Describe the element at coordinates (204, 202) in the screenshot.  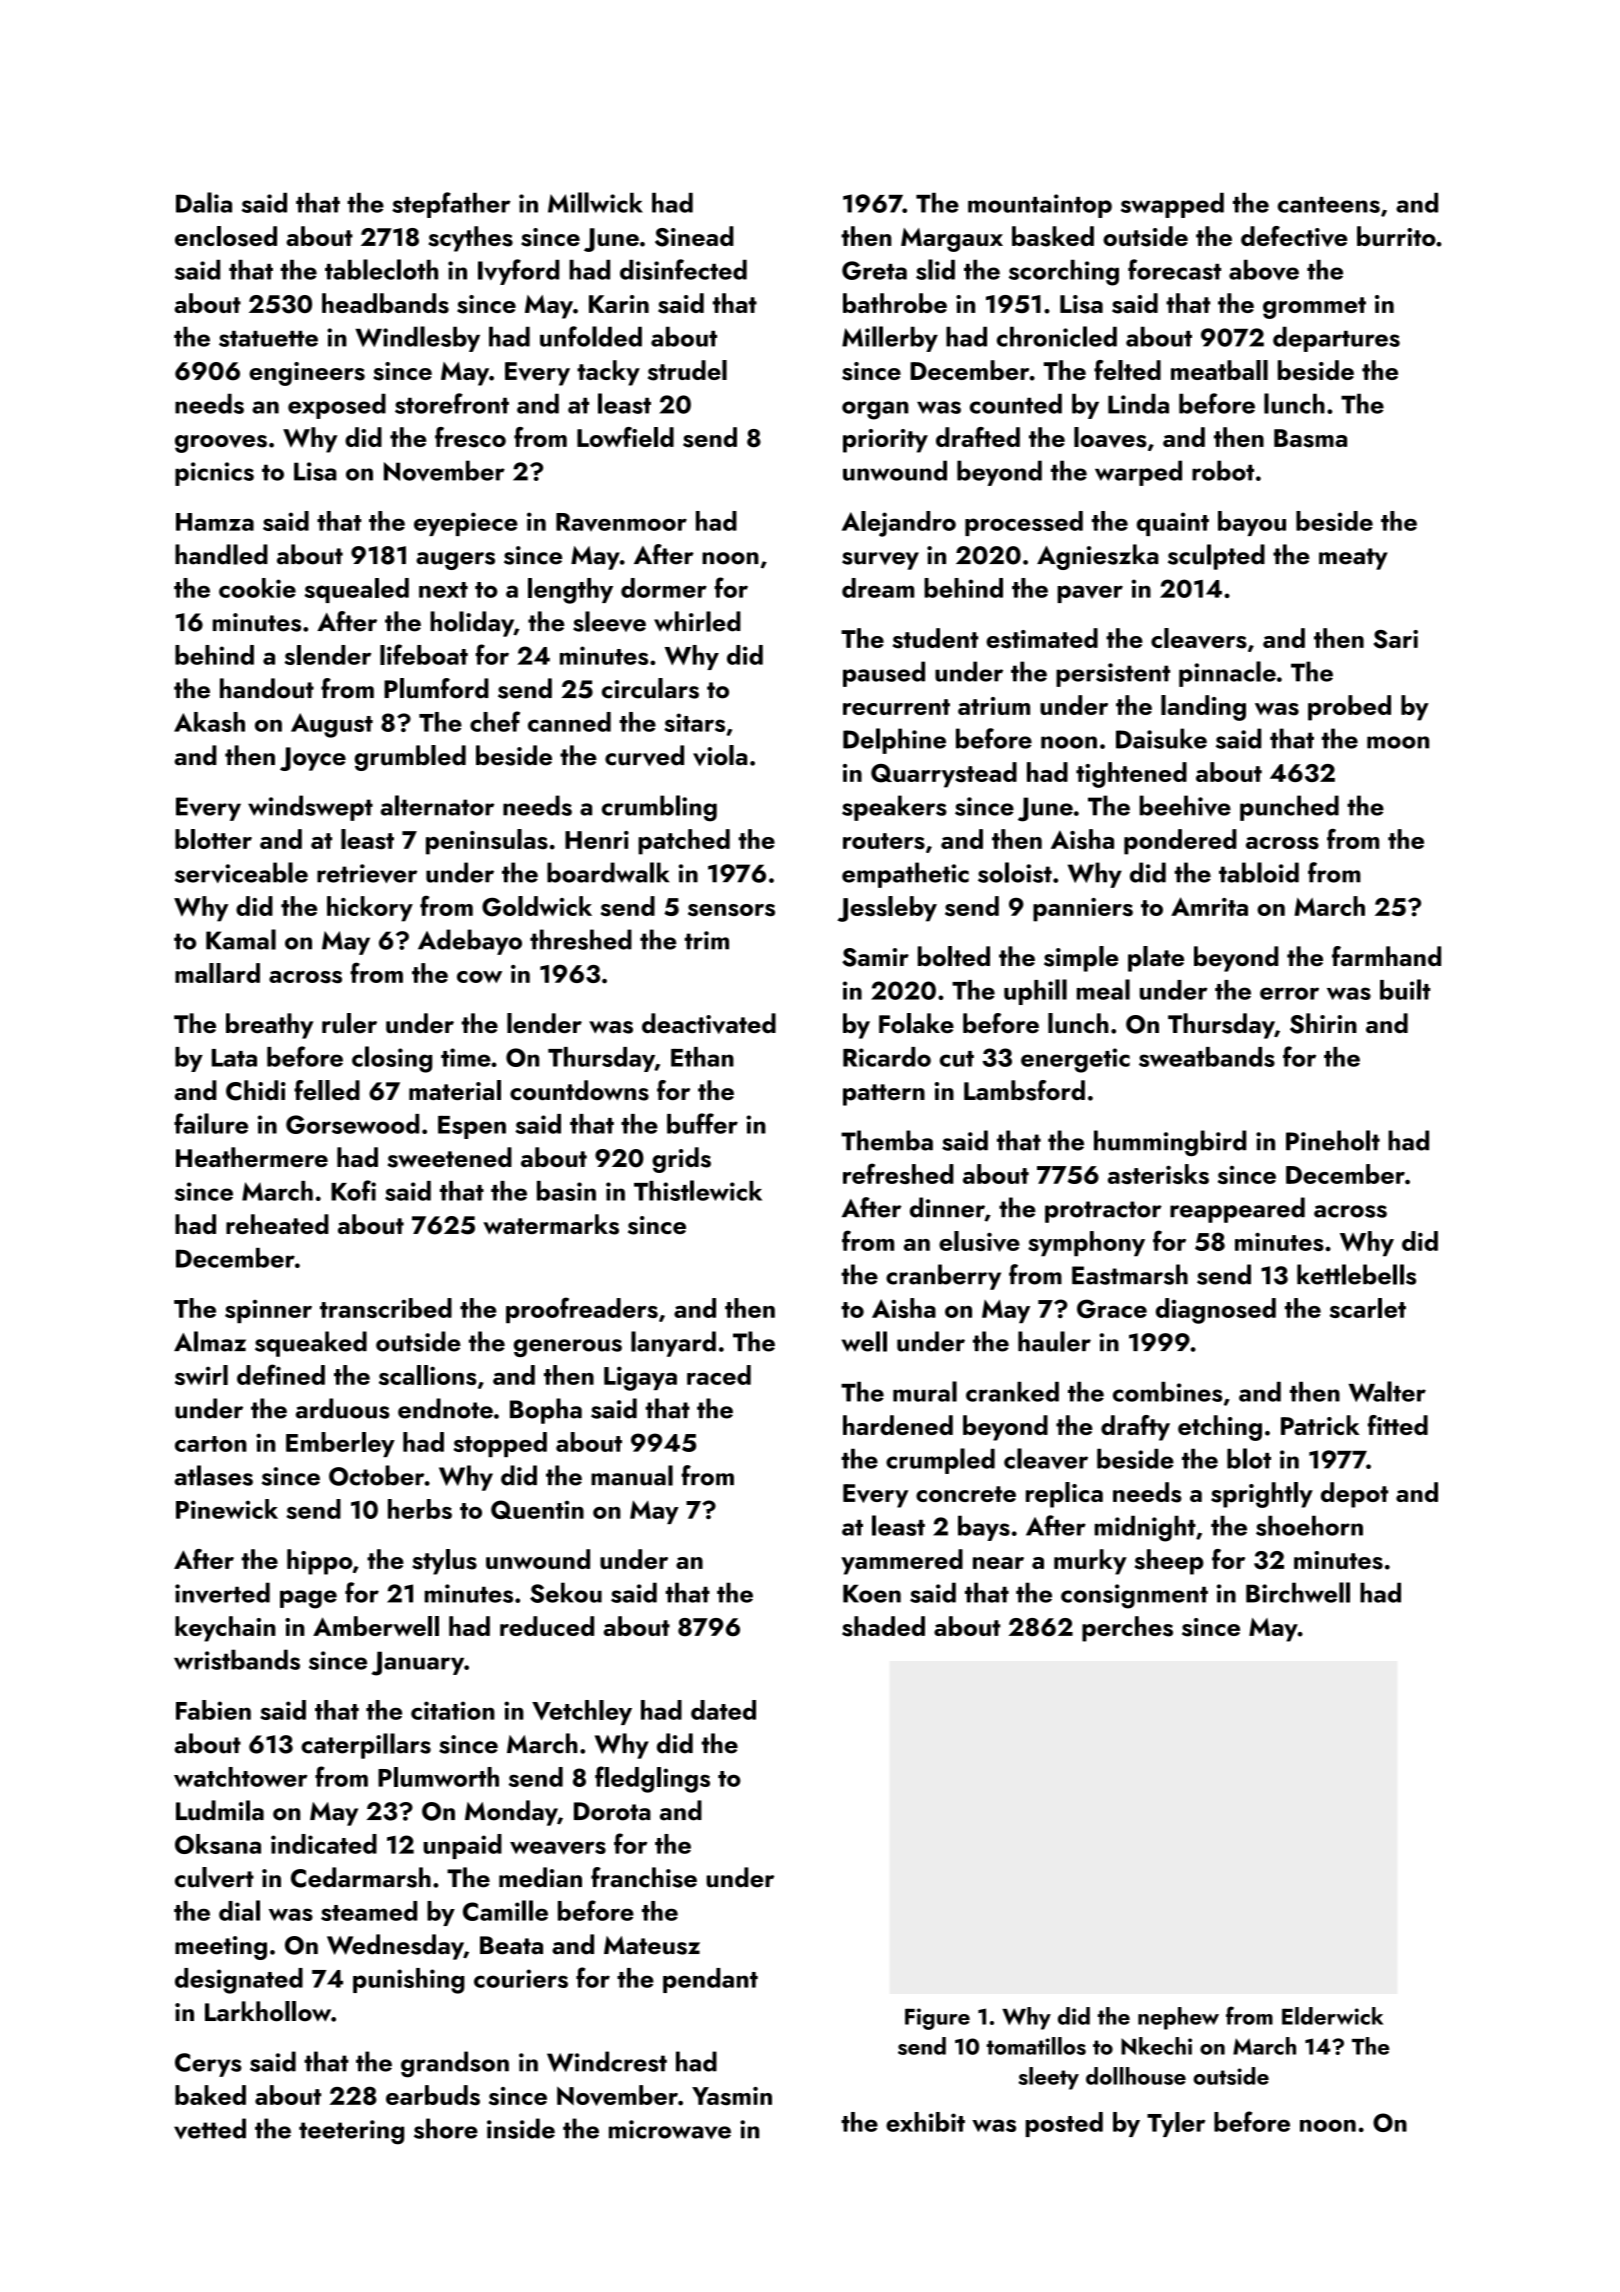
I see `Dalia` at that location.
